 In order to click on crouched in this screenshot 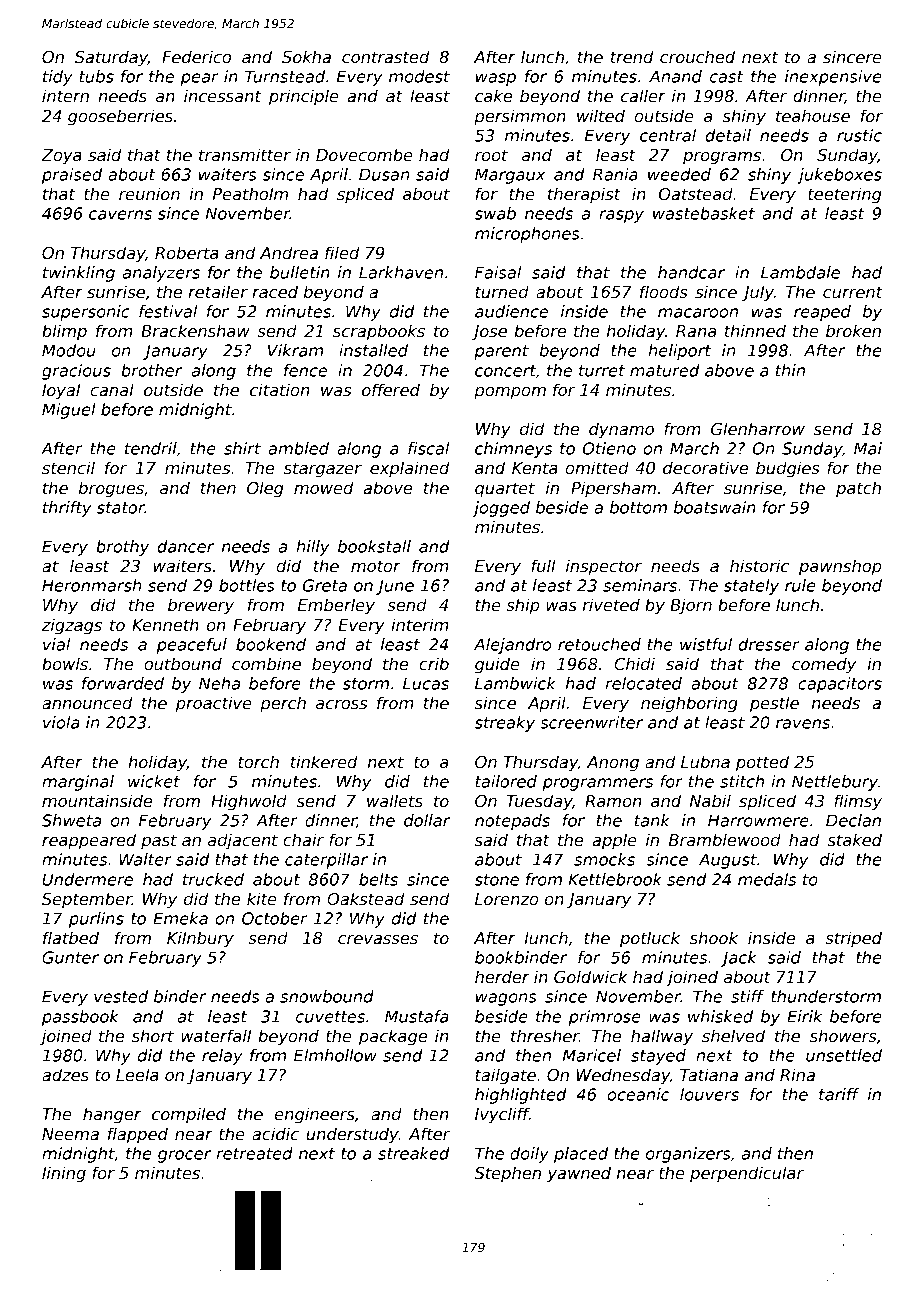, I will do `click(697, 57)`.
